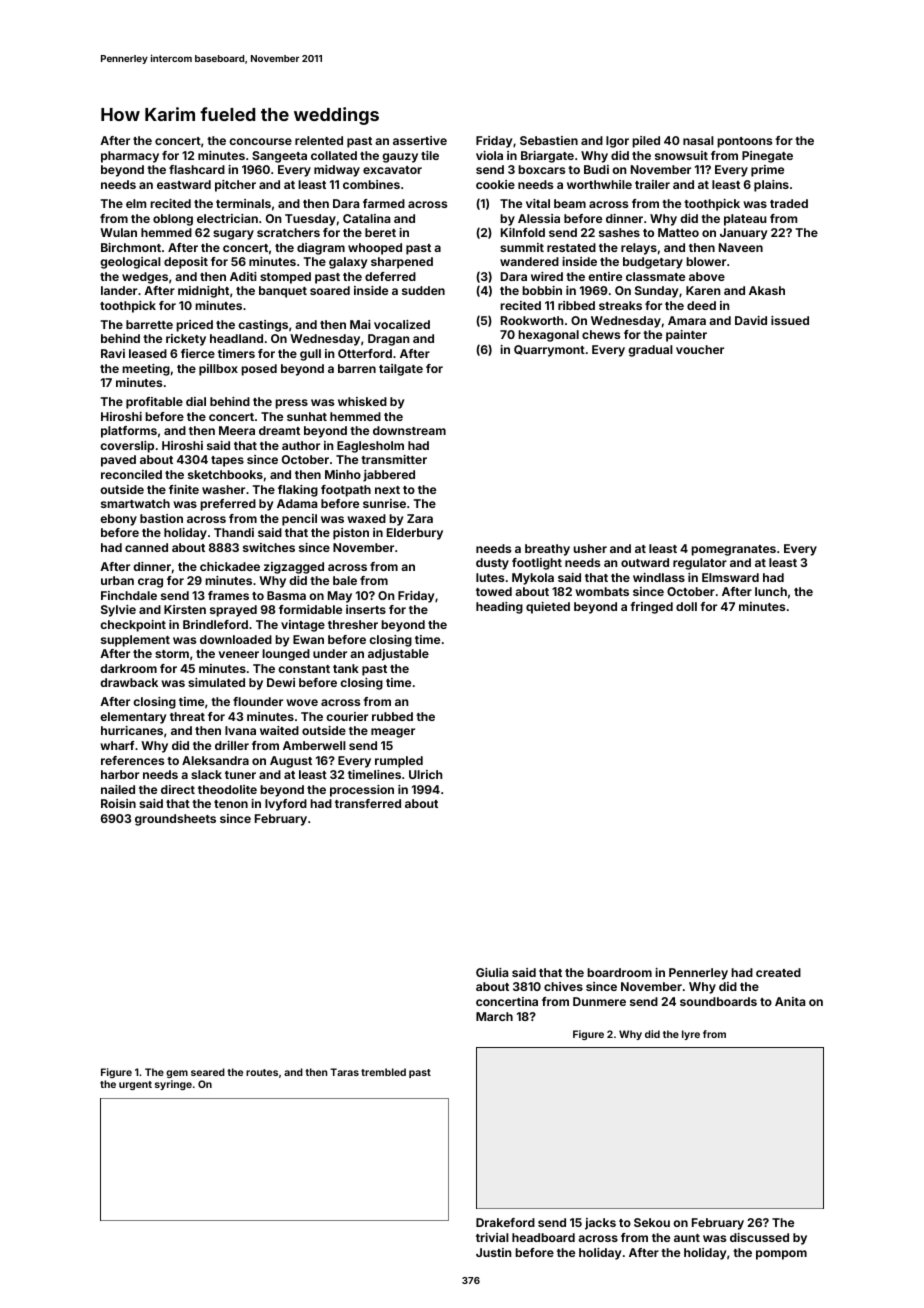 Image resolution: width=924 pixels, height=1308 pixels. Describe the element at coordinates (365, 353) in the screenshot. I see `Otterford` at that location.
